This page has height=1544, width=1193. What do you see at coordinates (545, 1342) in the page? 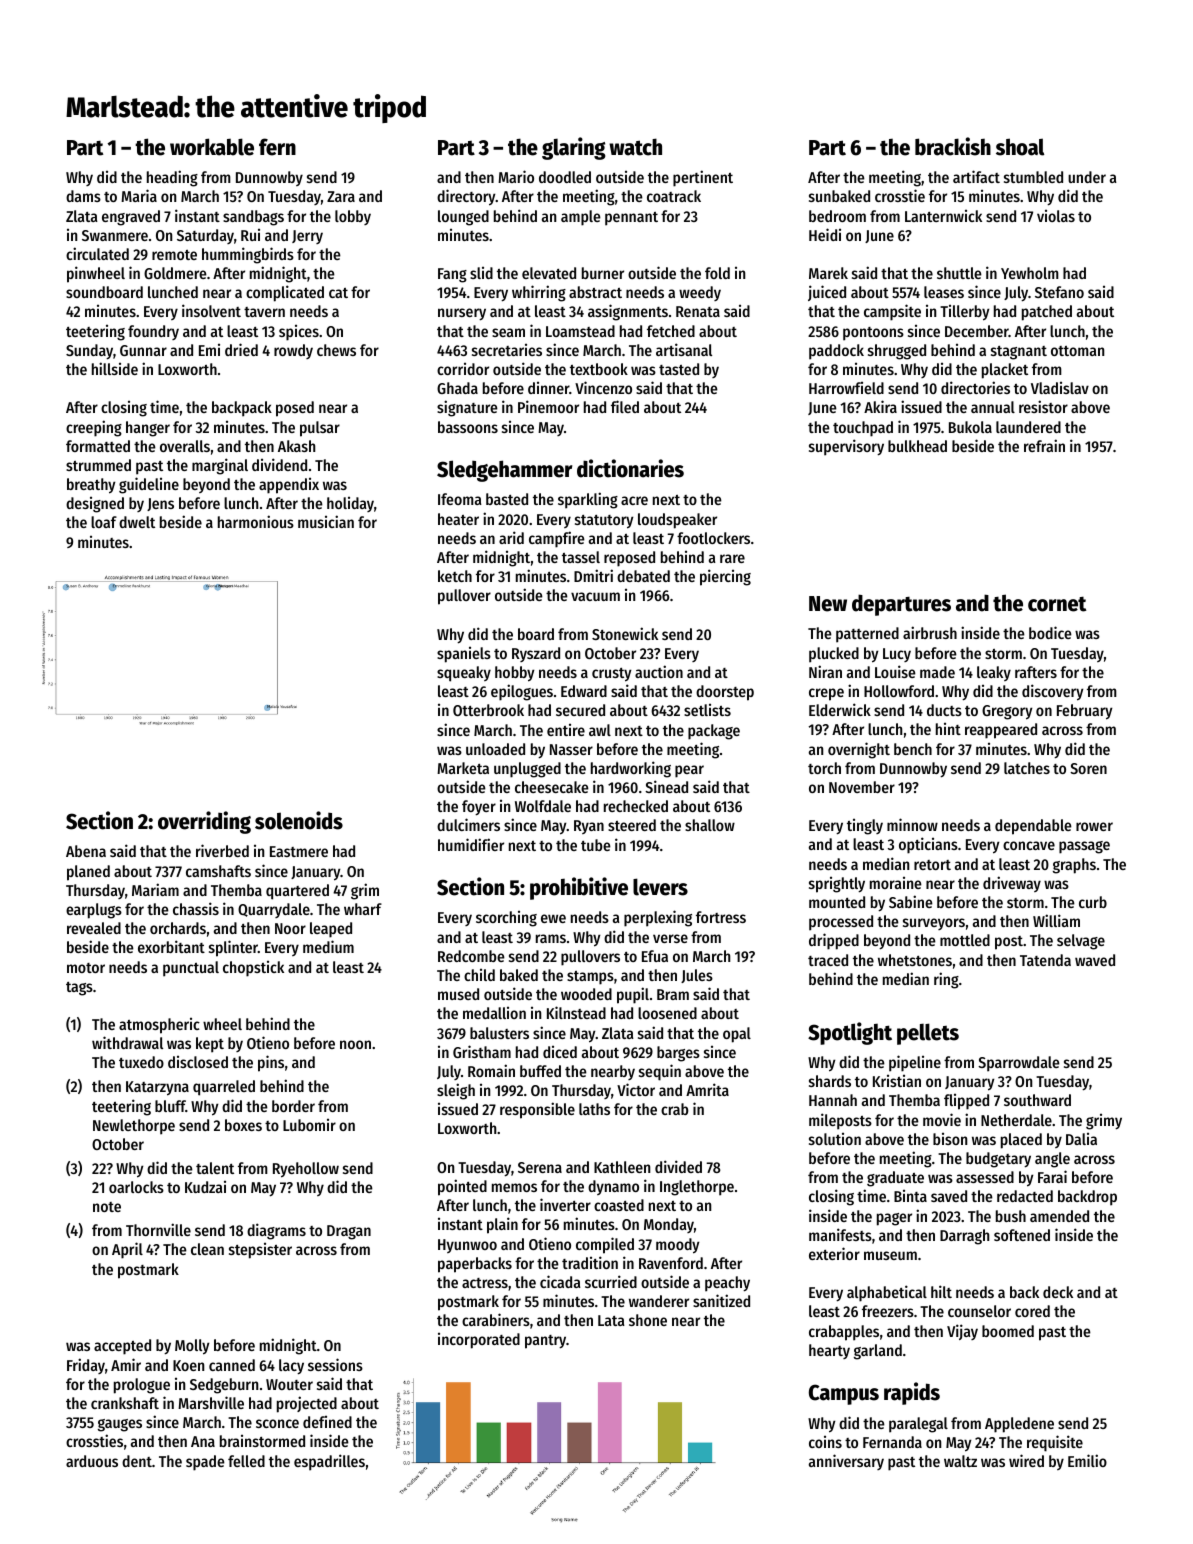
I see `pantry` at bounding box center [545, 1342].
